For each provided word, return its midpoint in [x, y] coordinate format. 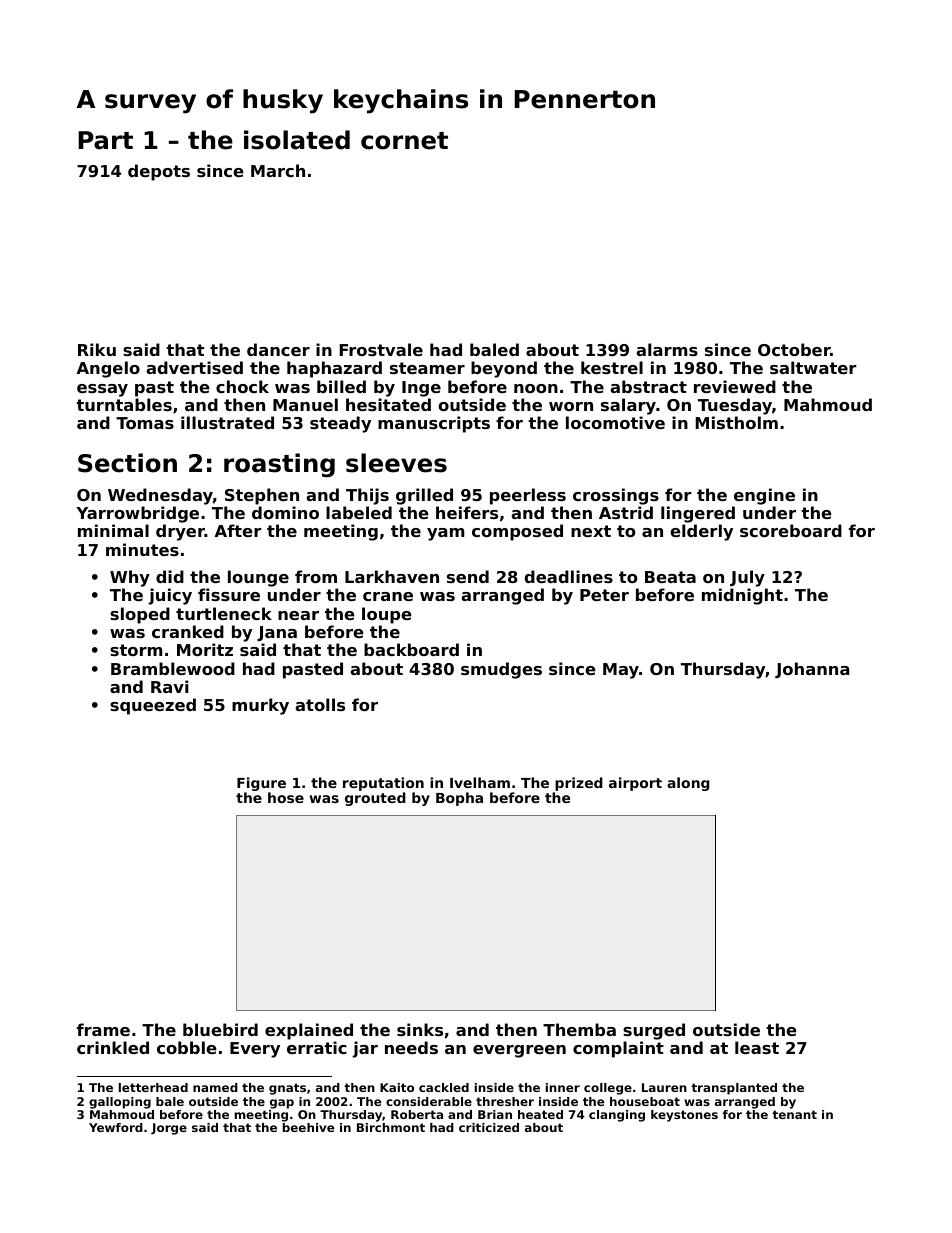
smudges [501, 670]
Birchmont [391, 1127]
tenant [794, 1114]
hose [286, 797]
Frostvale [381, 349]
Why [130, 578]
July [747, 578]
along [688, 784]
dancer [278, 349]
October [794, 349]
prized [579, 784]
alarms [667, 349]
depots [159, 172]
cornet [404, 141]
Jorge [169, 1129]
